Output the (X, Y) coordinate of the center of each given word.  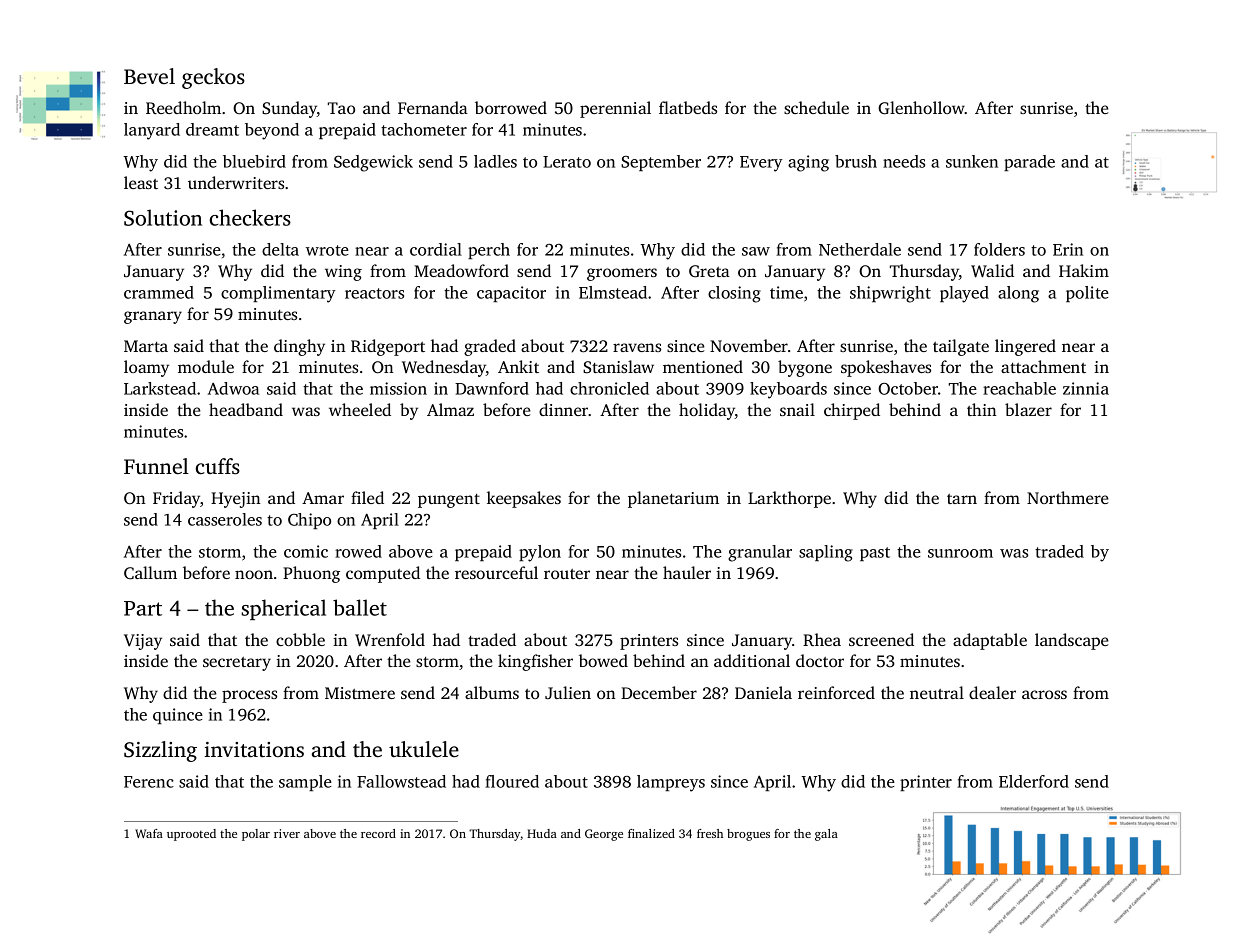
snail (797, 409)
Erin (1068, 249)
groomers (622, 274)
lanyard (152, 131)
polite (1087, 294)
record (378, 833)
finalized (651, 833)
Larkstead (160, 388)
